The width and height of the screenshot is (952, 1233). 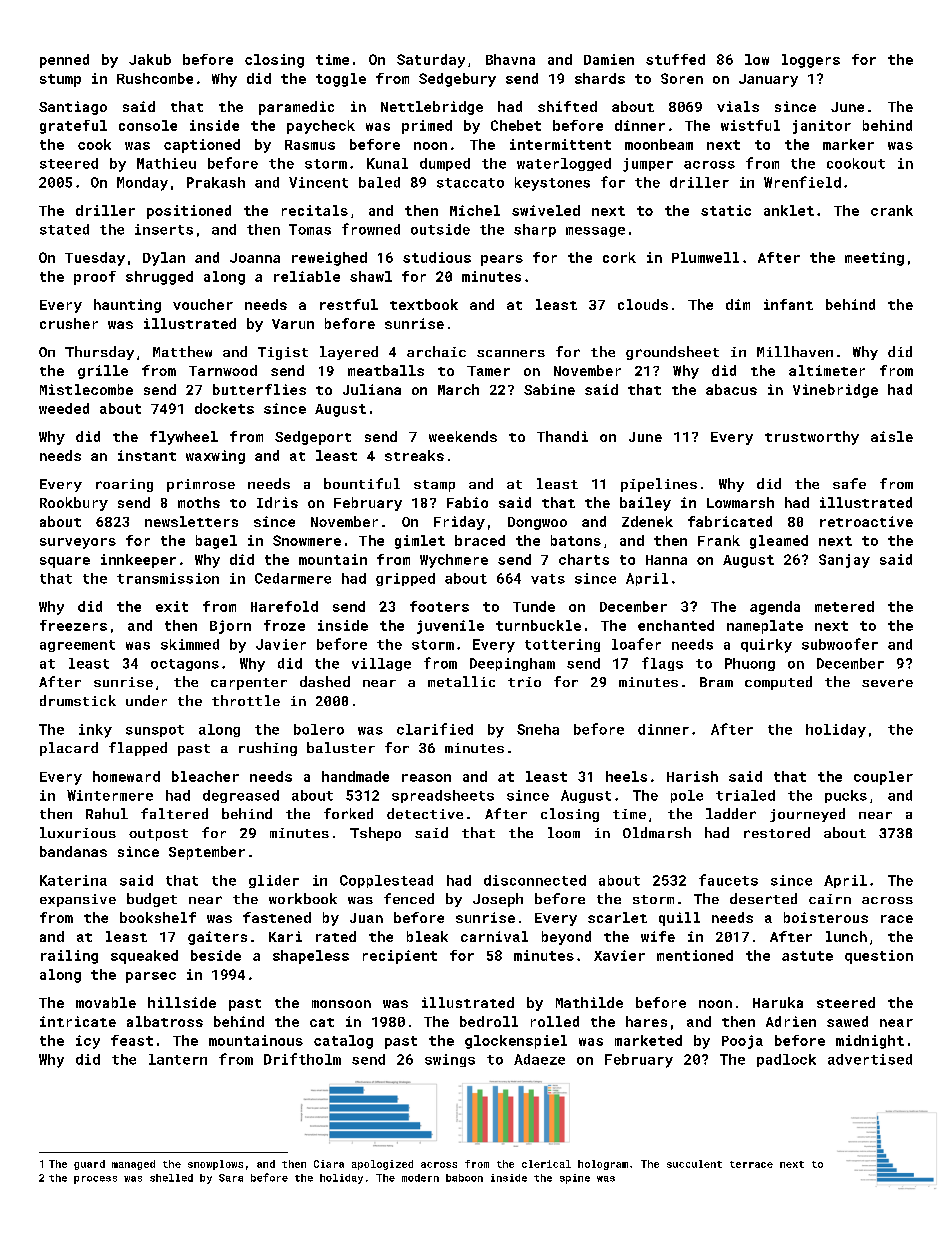 I want to click on cairn, so click(x=830, y=899).
